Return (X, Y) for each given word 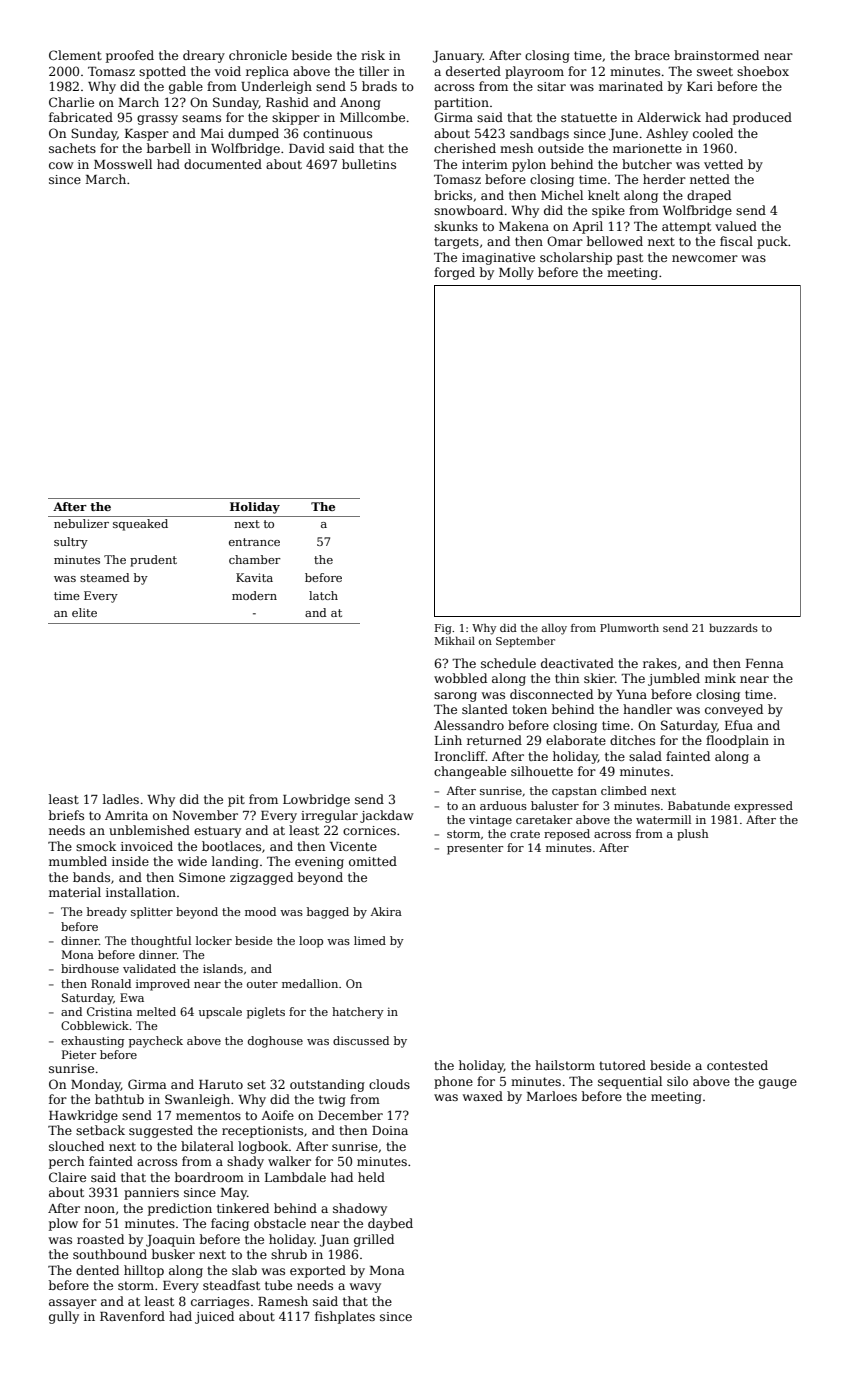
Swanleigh (197, 1100)
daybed (390, 1224)
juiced (214, 1317)
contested (737, 1065)
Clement (75, 55)
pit (236, 801)
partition (461, 104)
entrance (254, 542)
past (630, 259)
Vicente (353, 846)
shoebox (763, 71)
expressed (763, 807)
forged (454, 273)
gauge (778, 1084)
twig (332, 1101)
